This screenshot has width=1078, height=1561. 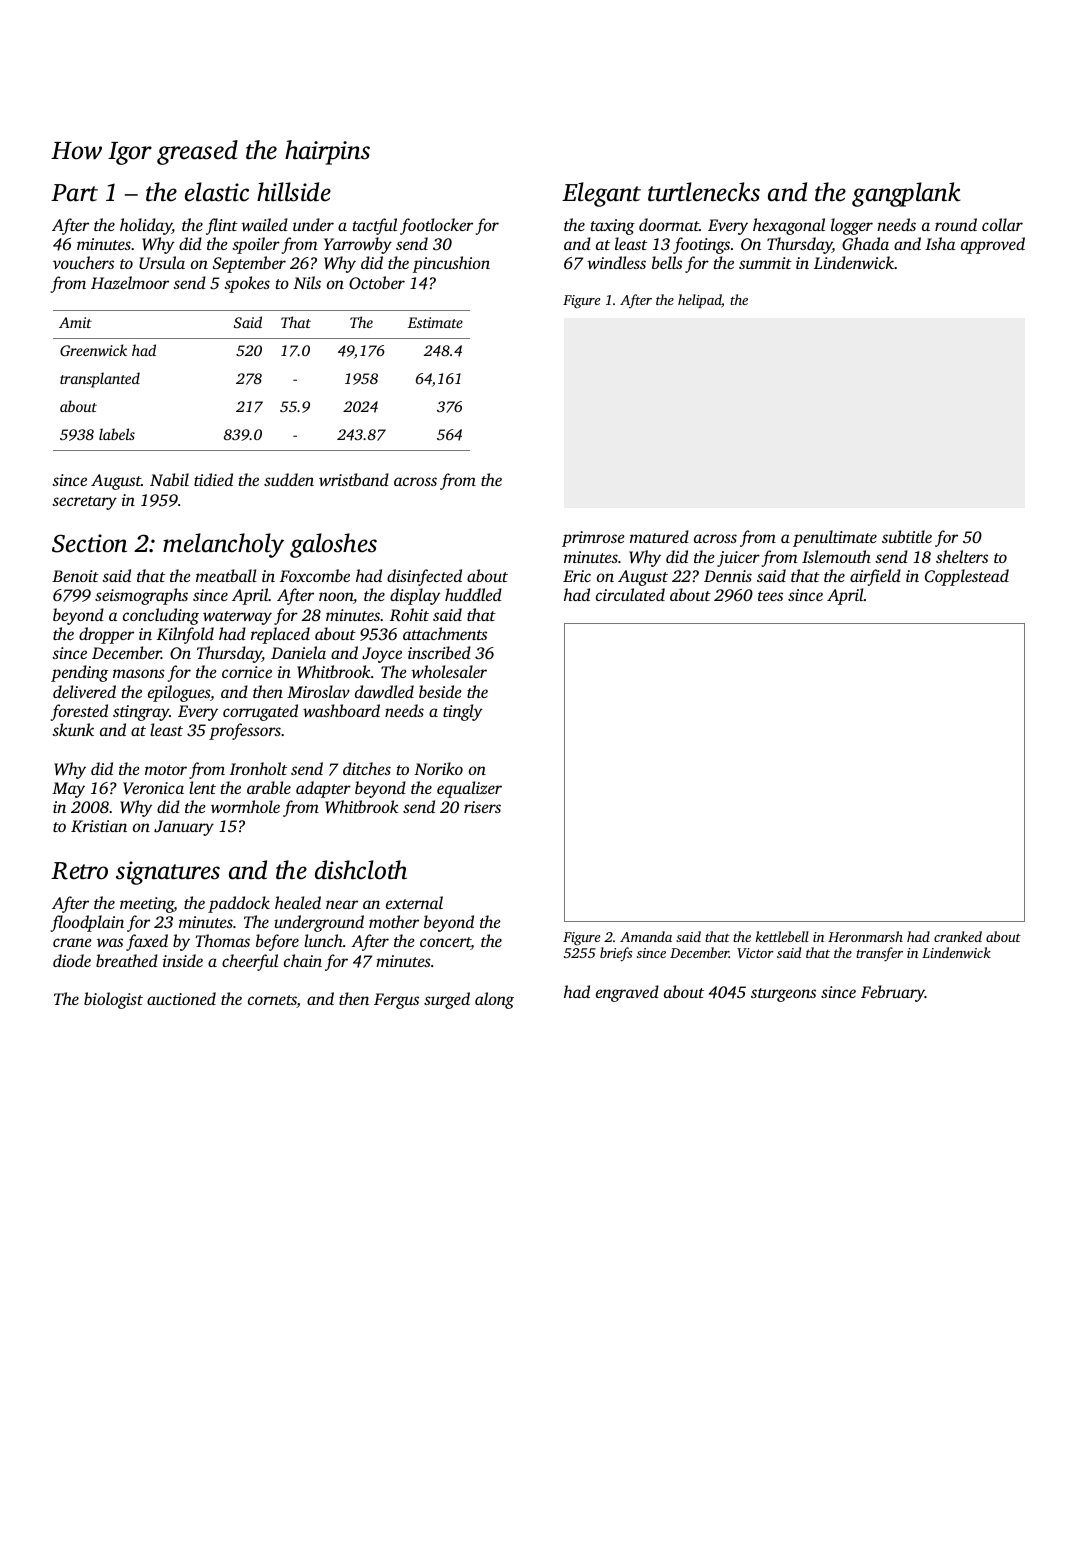 What do you see at coordinates (75, 322) in the screenshot?
I see `Amit` at bounding box center [75, 322].
